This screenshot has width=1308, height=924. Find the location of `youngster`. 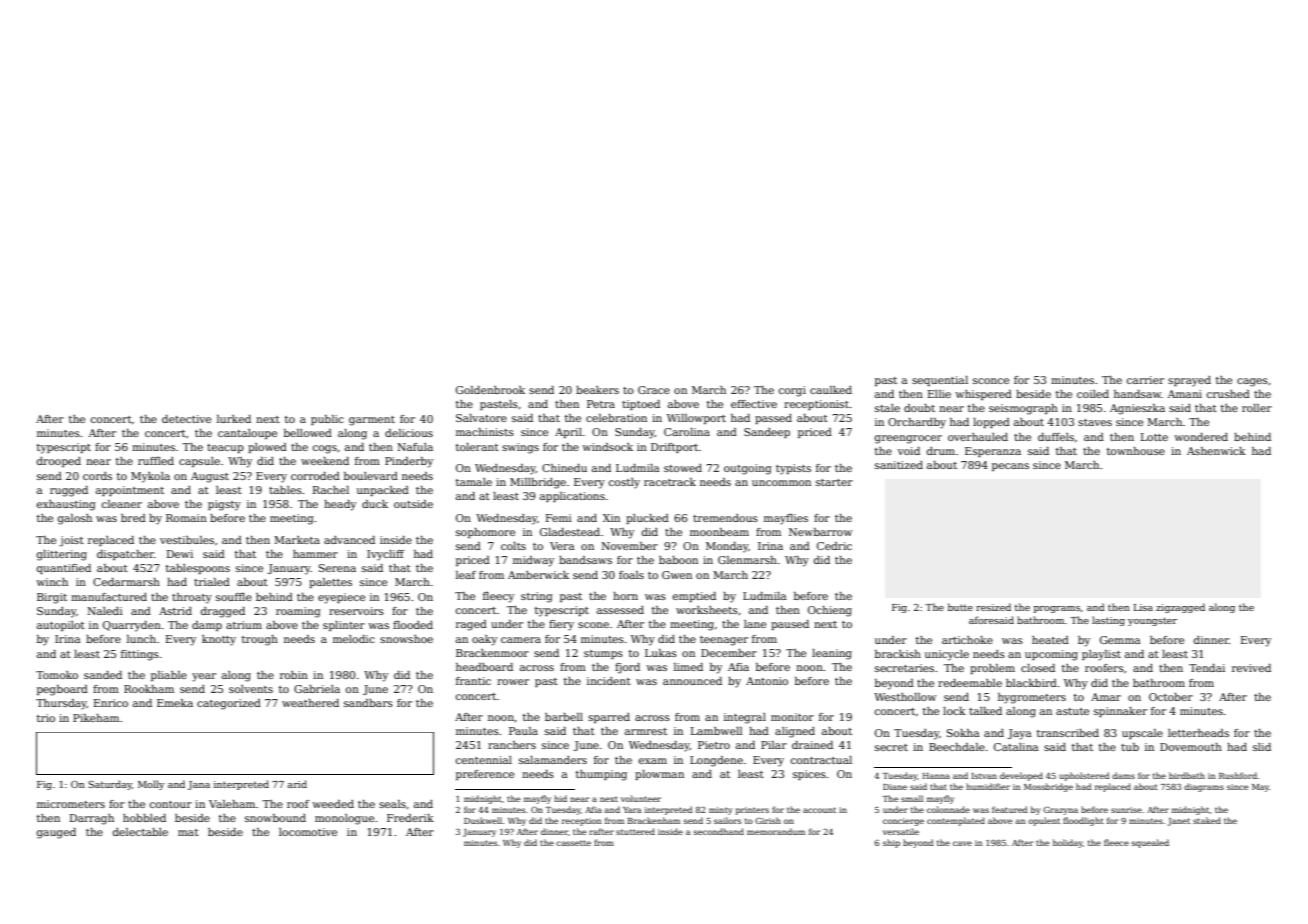

youngster is located at coordinates (1152, 621).
